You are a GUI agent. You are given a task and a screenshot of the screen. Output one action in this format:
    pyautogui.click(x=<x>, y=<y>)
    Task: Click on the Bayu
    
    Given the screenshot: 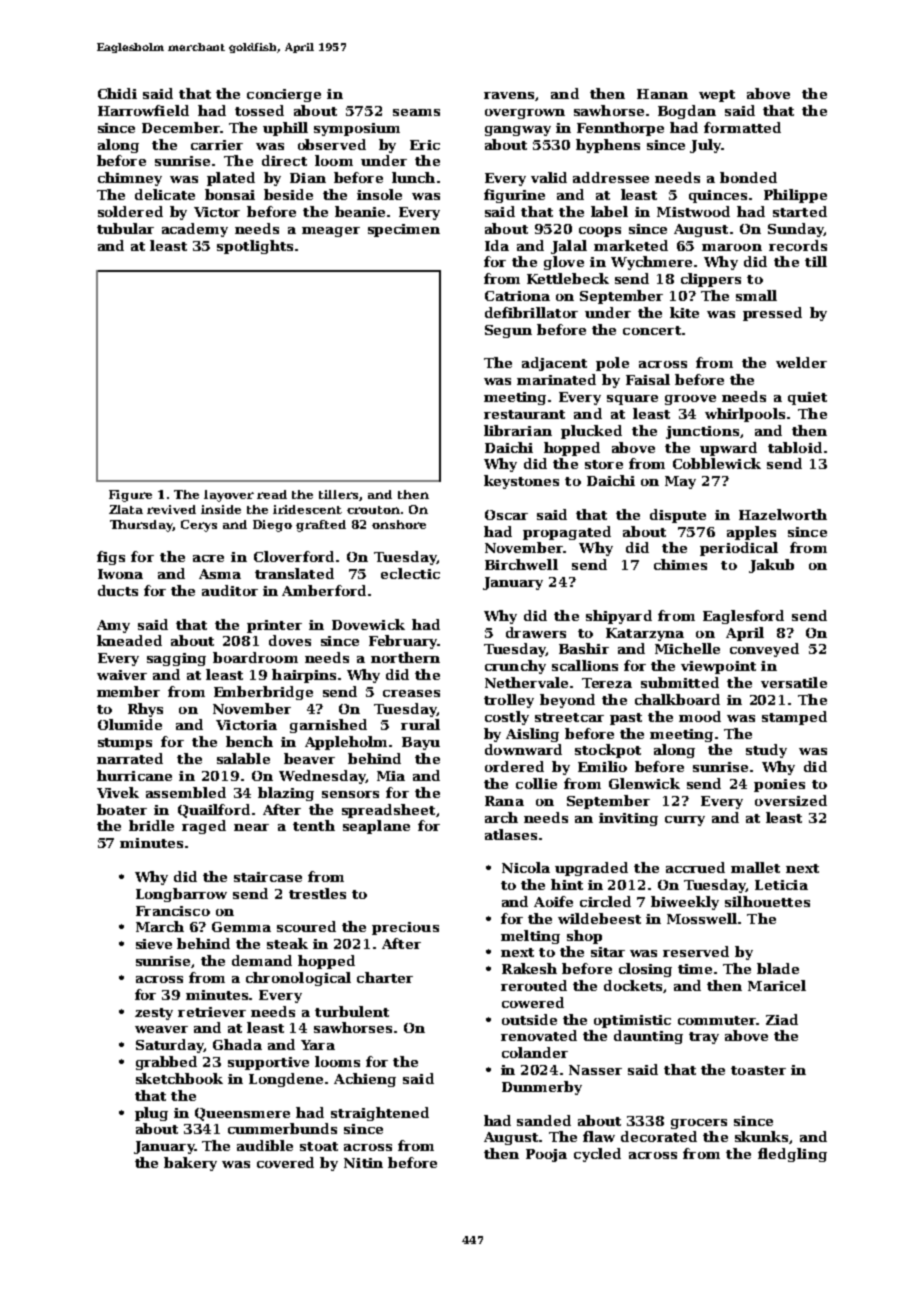 What is the action you would take?
    pyautogui.click(x=421, y=743)
